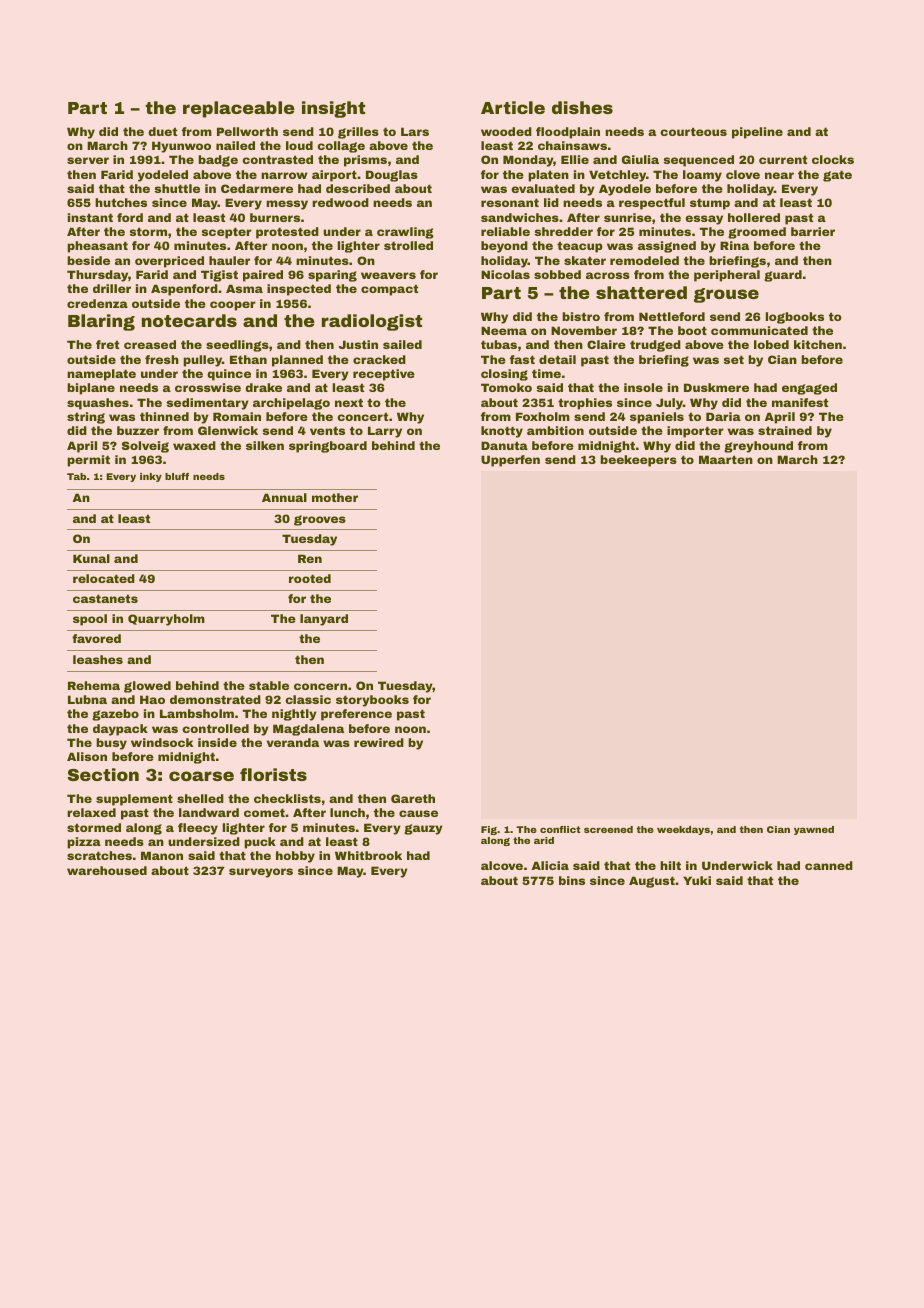 This screenshot has width=924, height=1308. Describe the element at coordinates (379, 742) in the screenshot. I see `rewired` at that location.
